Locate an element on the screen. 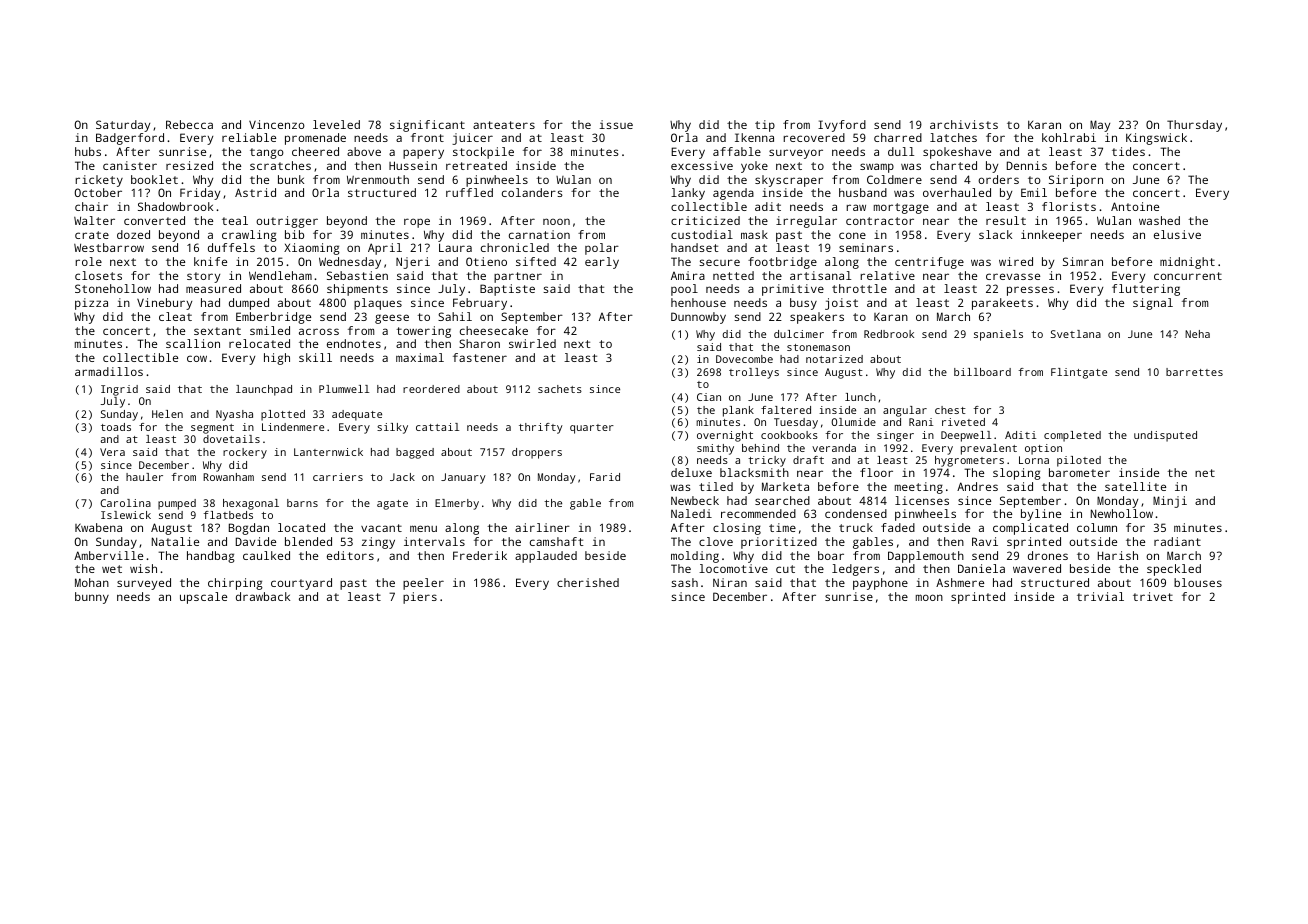 The width and height of the screenshot is (1308, 924). pumped is located at coordinates (177, 504).
